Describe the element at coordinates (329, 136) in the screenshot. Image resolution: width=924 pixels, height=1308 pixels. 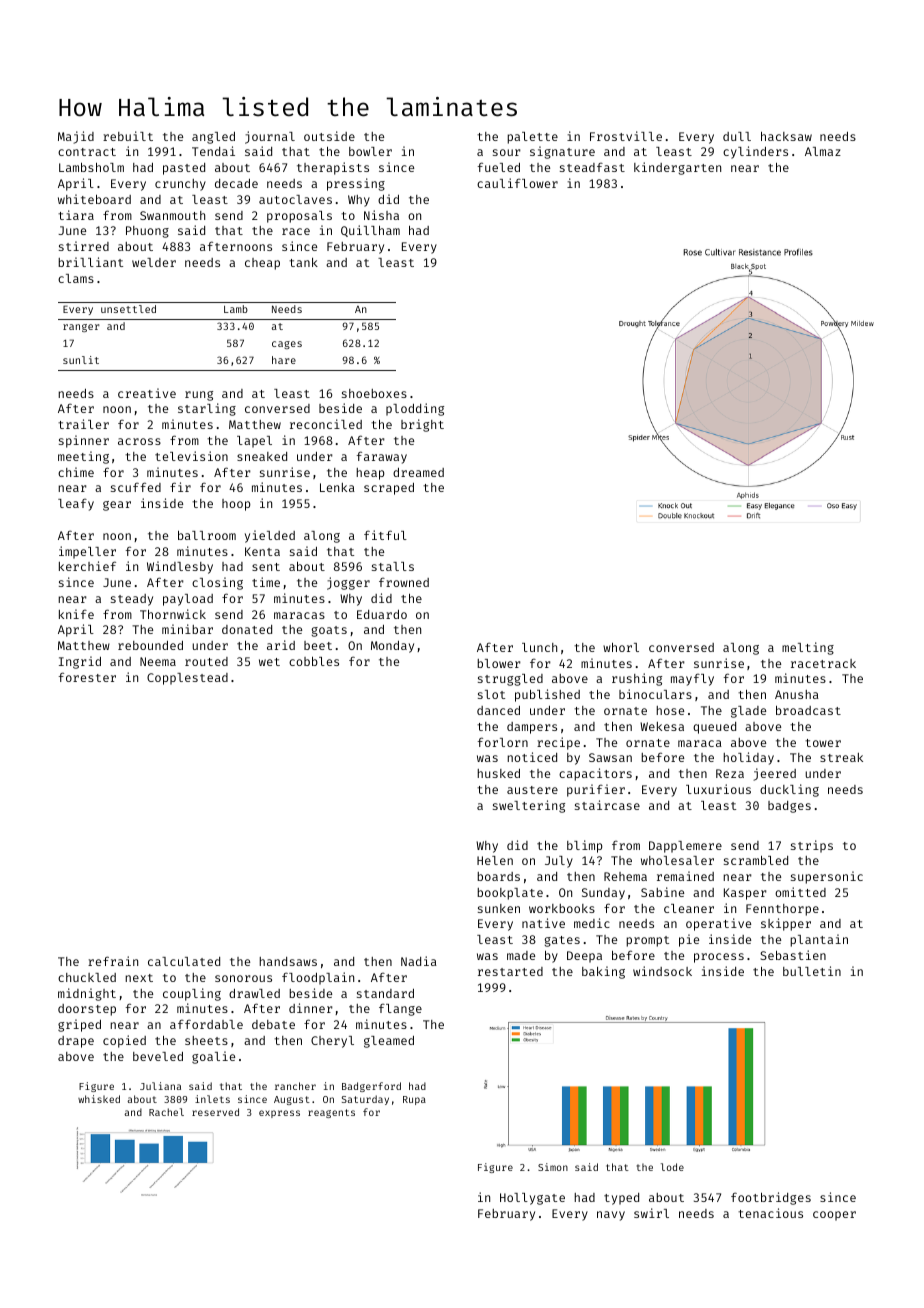
I see `outside` at that location.
